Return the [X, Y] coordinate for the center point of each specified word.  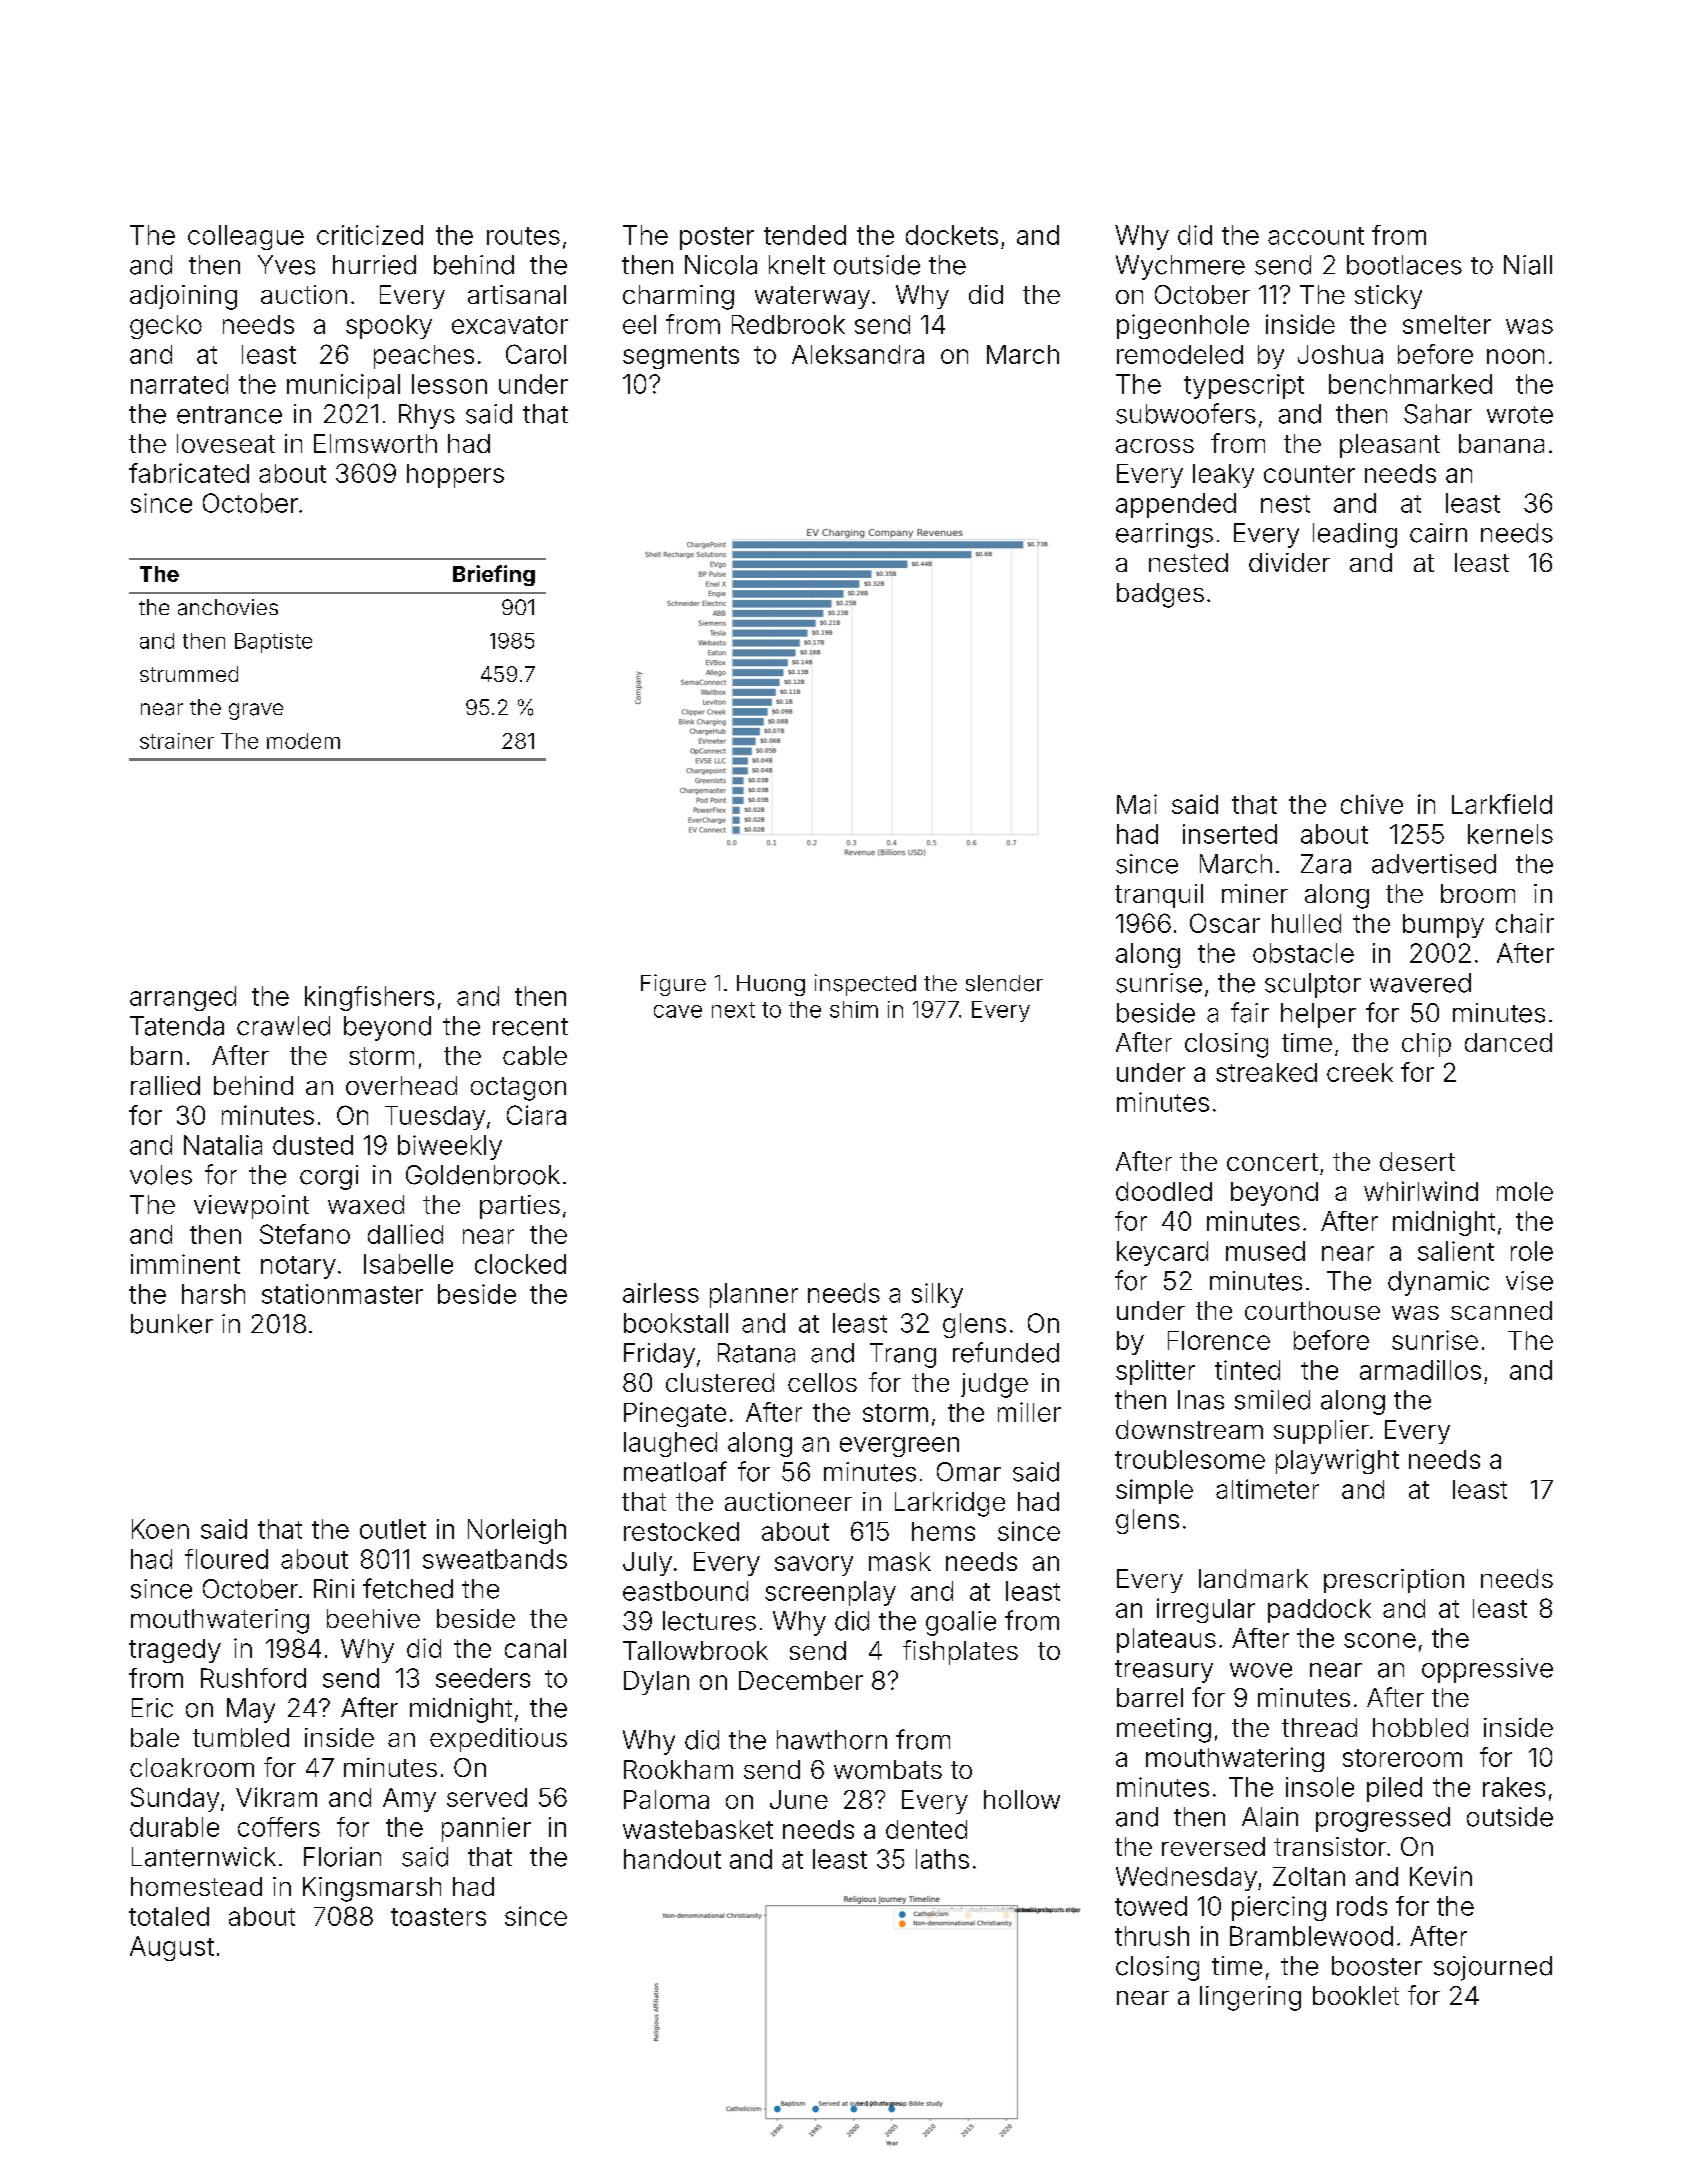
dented [926, 1829]
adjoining [183, 297]
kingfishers [369, 998]
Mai [1137, 804]
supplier [1321, 1432]
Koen [160, 1529]
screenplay [830, 1593]
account [1316, 236]
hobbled [1420, 1727]
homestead [196, 1886]
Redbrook [788, 324]
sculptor [1313, 985]
